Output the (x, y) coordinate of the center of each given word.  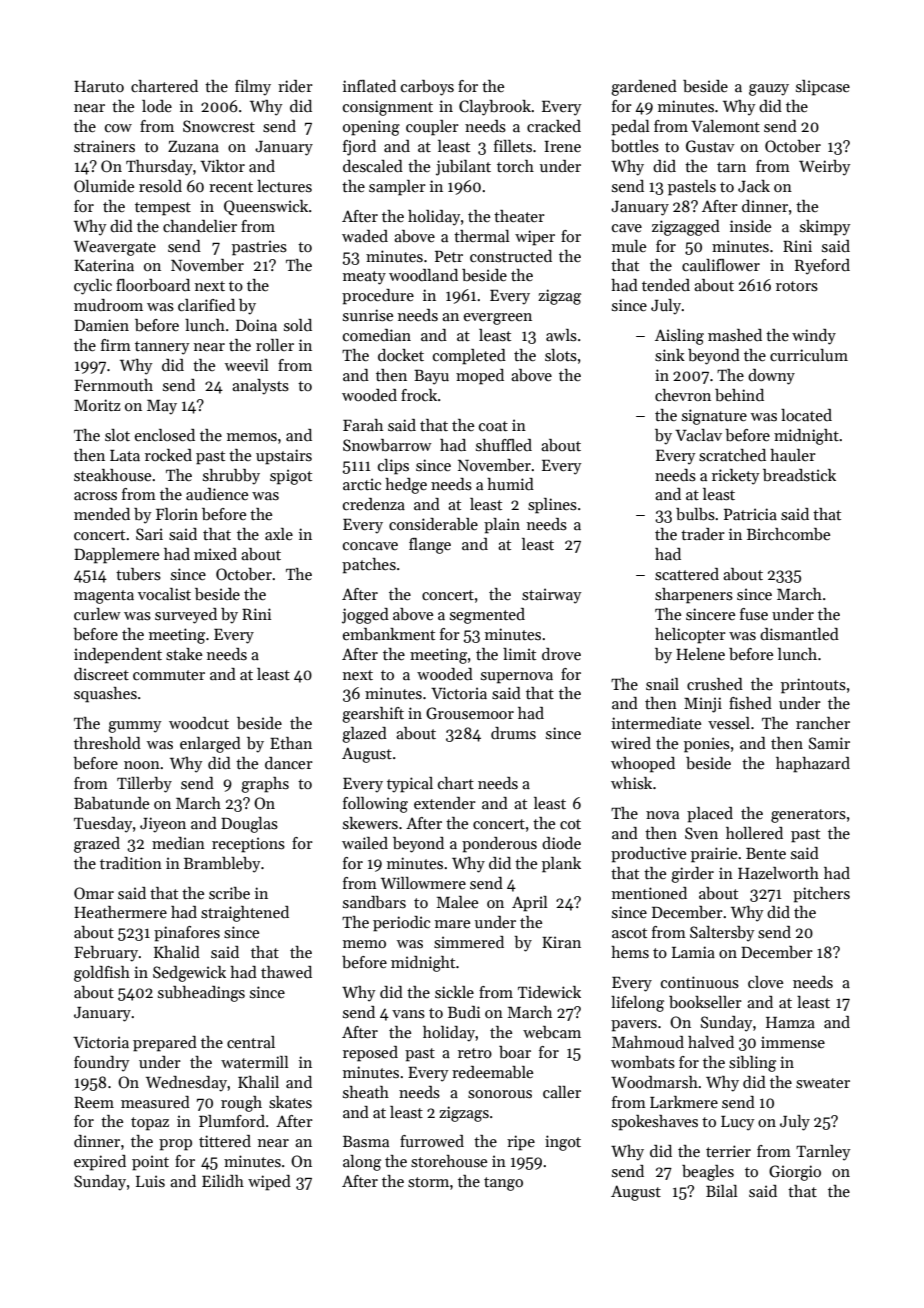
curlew (97, 614)
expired (100, 1163)
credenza (374, 504)
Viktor (222, 166)
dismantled (799, 634)
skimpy (825, 228)
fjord (359, 148)
